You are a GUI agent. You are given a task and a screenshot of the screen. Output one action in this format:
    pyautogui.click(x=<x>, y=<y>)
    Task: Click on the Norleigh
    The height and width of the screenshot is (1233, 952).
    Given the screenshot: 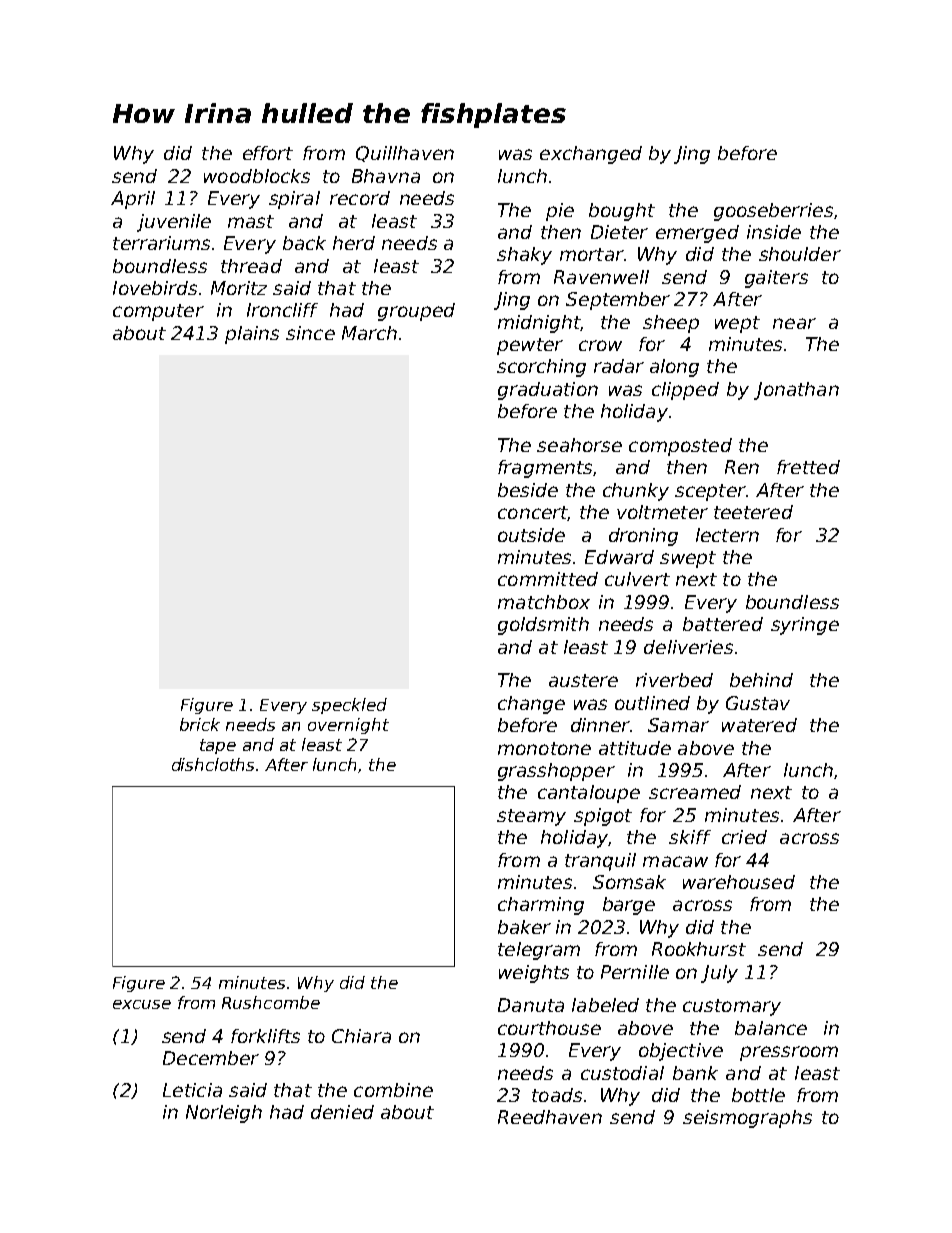 What is the action you would take?
    pyautogui.click(x=224, y=1114)
